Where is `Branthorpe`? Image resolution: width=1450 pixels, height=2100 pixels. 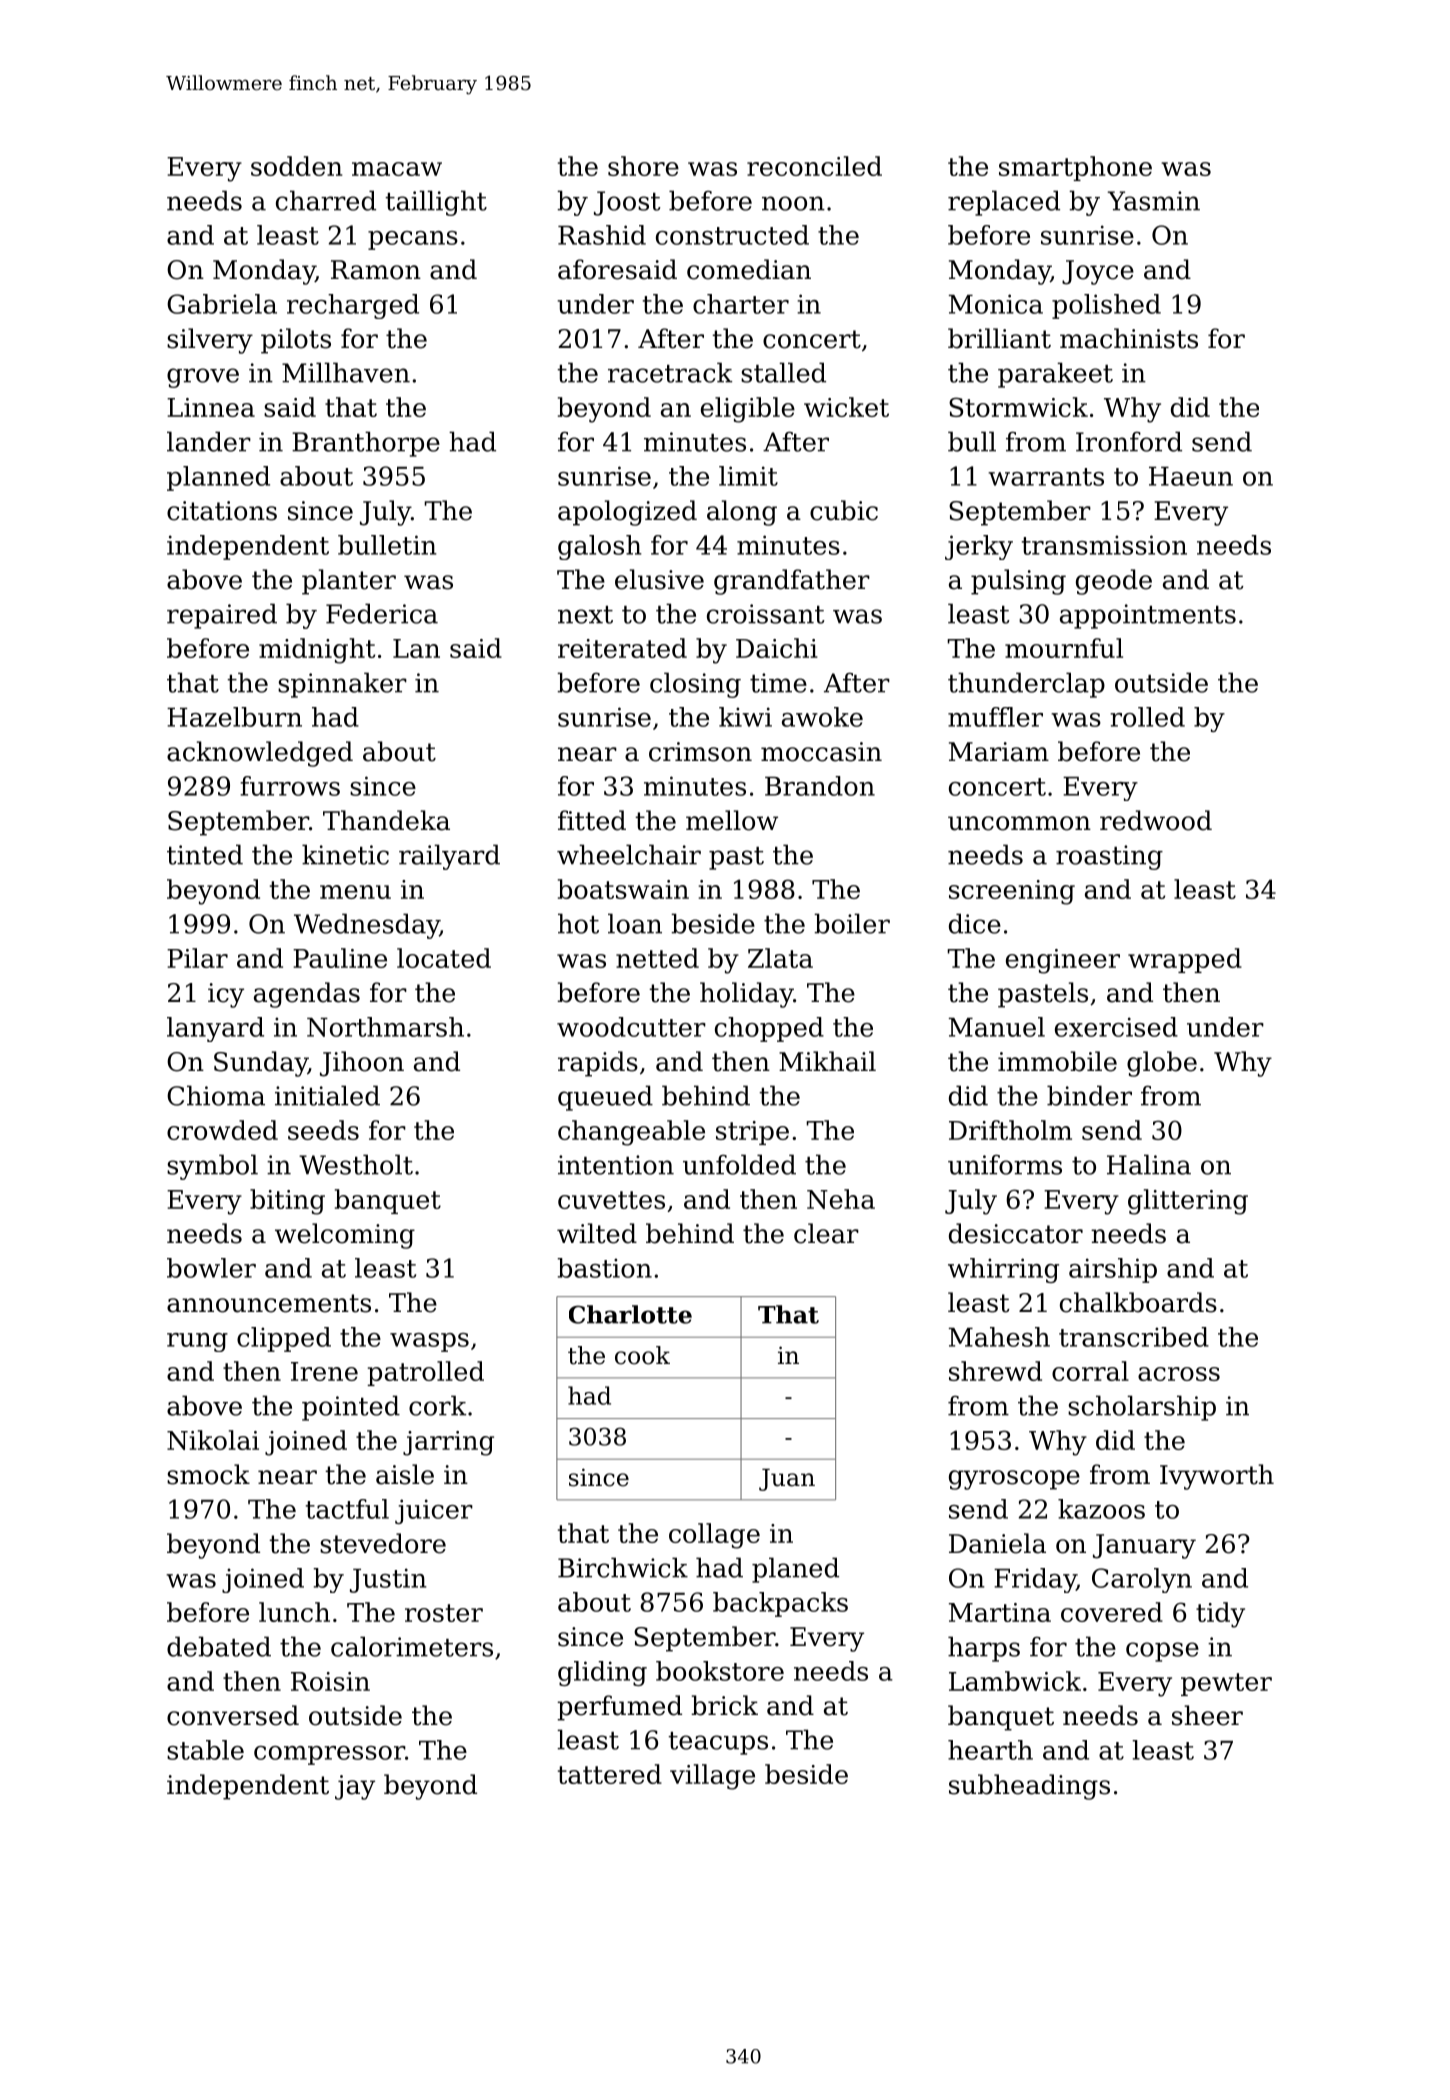
Branthorpe is located at coordinates (366, 444).
